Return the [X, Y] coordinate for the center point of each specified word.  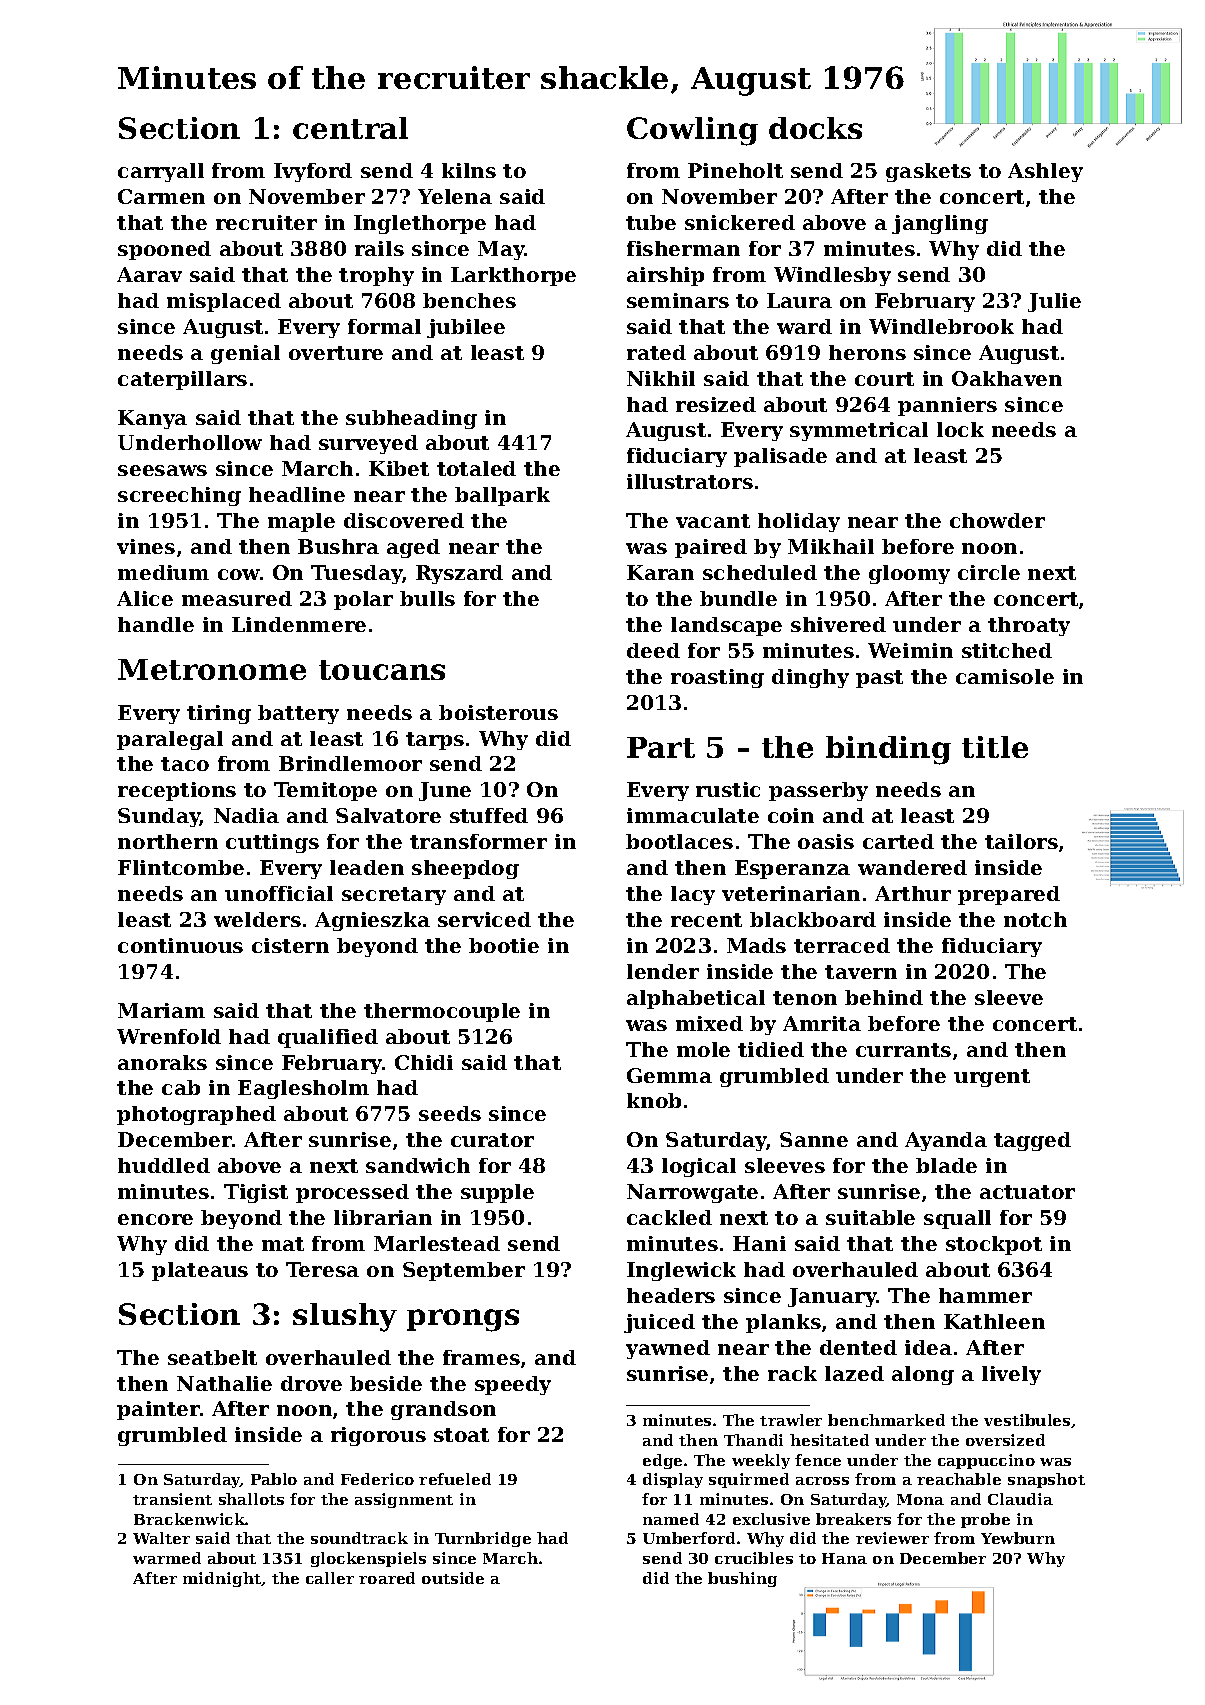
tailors [1021, 841]
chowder [997, 520]
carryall [161, 172]
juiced [659, 1323]
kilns [469, 170]
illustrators [690, 481]
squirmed [749, 1480]
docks [815, 128]
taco [185, 764]
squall [957, 1219]
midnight [222, 1579]
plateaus [200, 1271]
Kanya [152, 419]
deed [653, 650]
